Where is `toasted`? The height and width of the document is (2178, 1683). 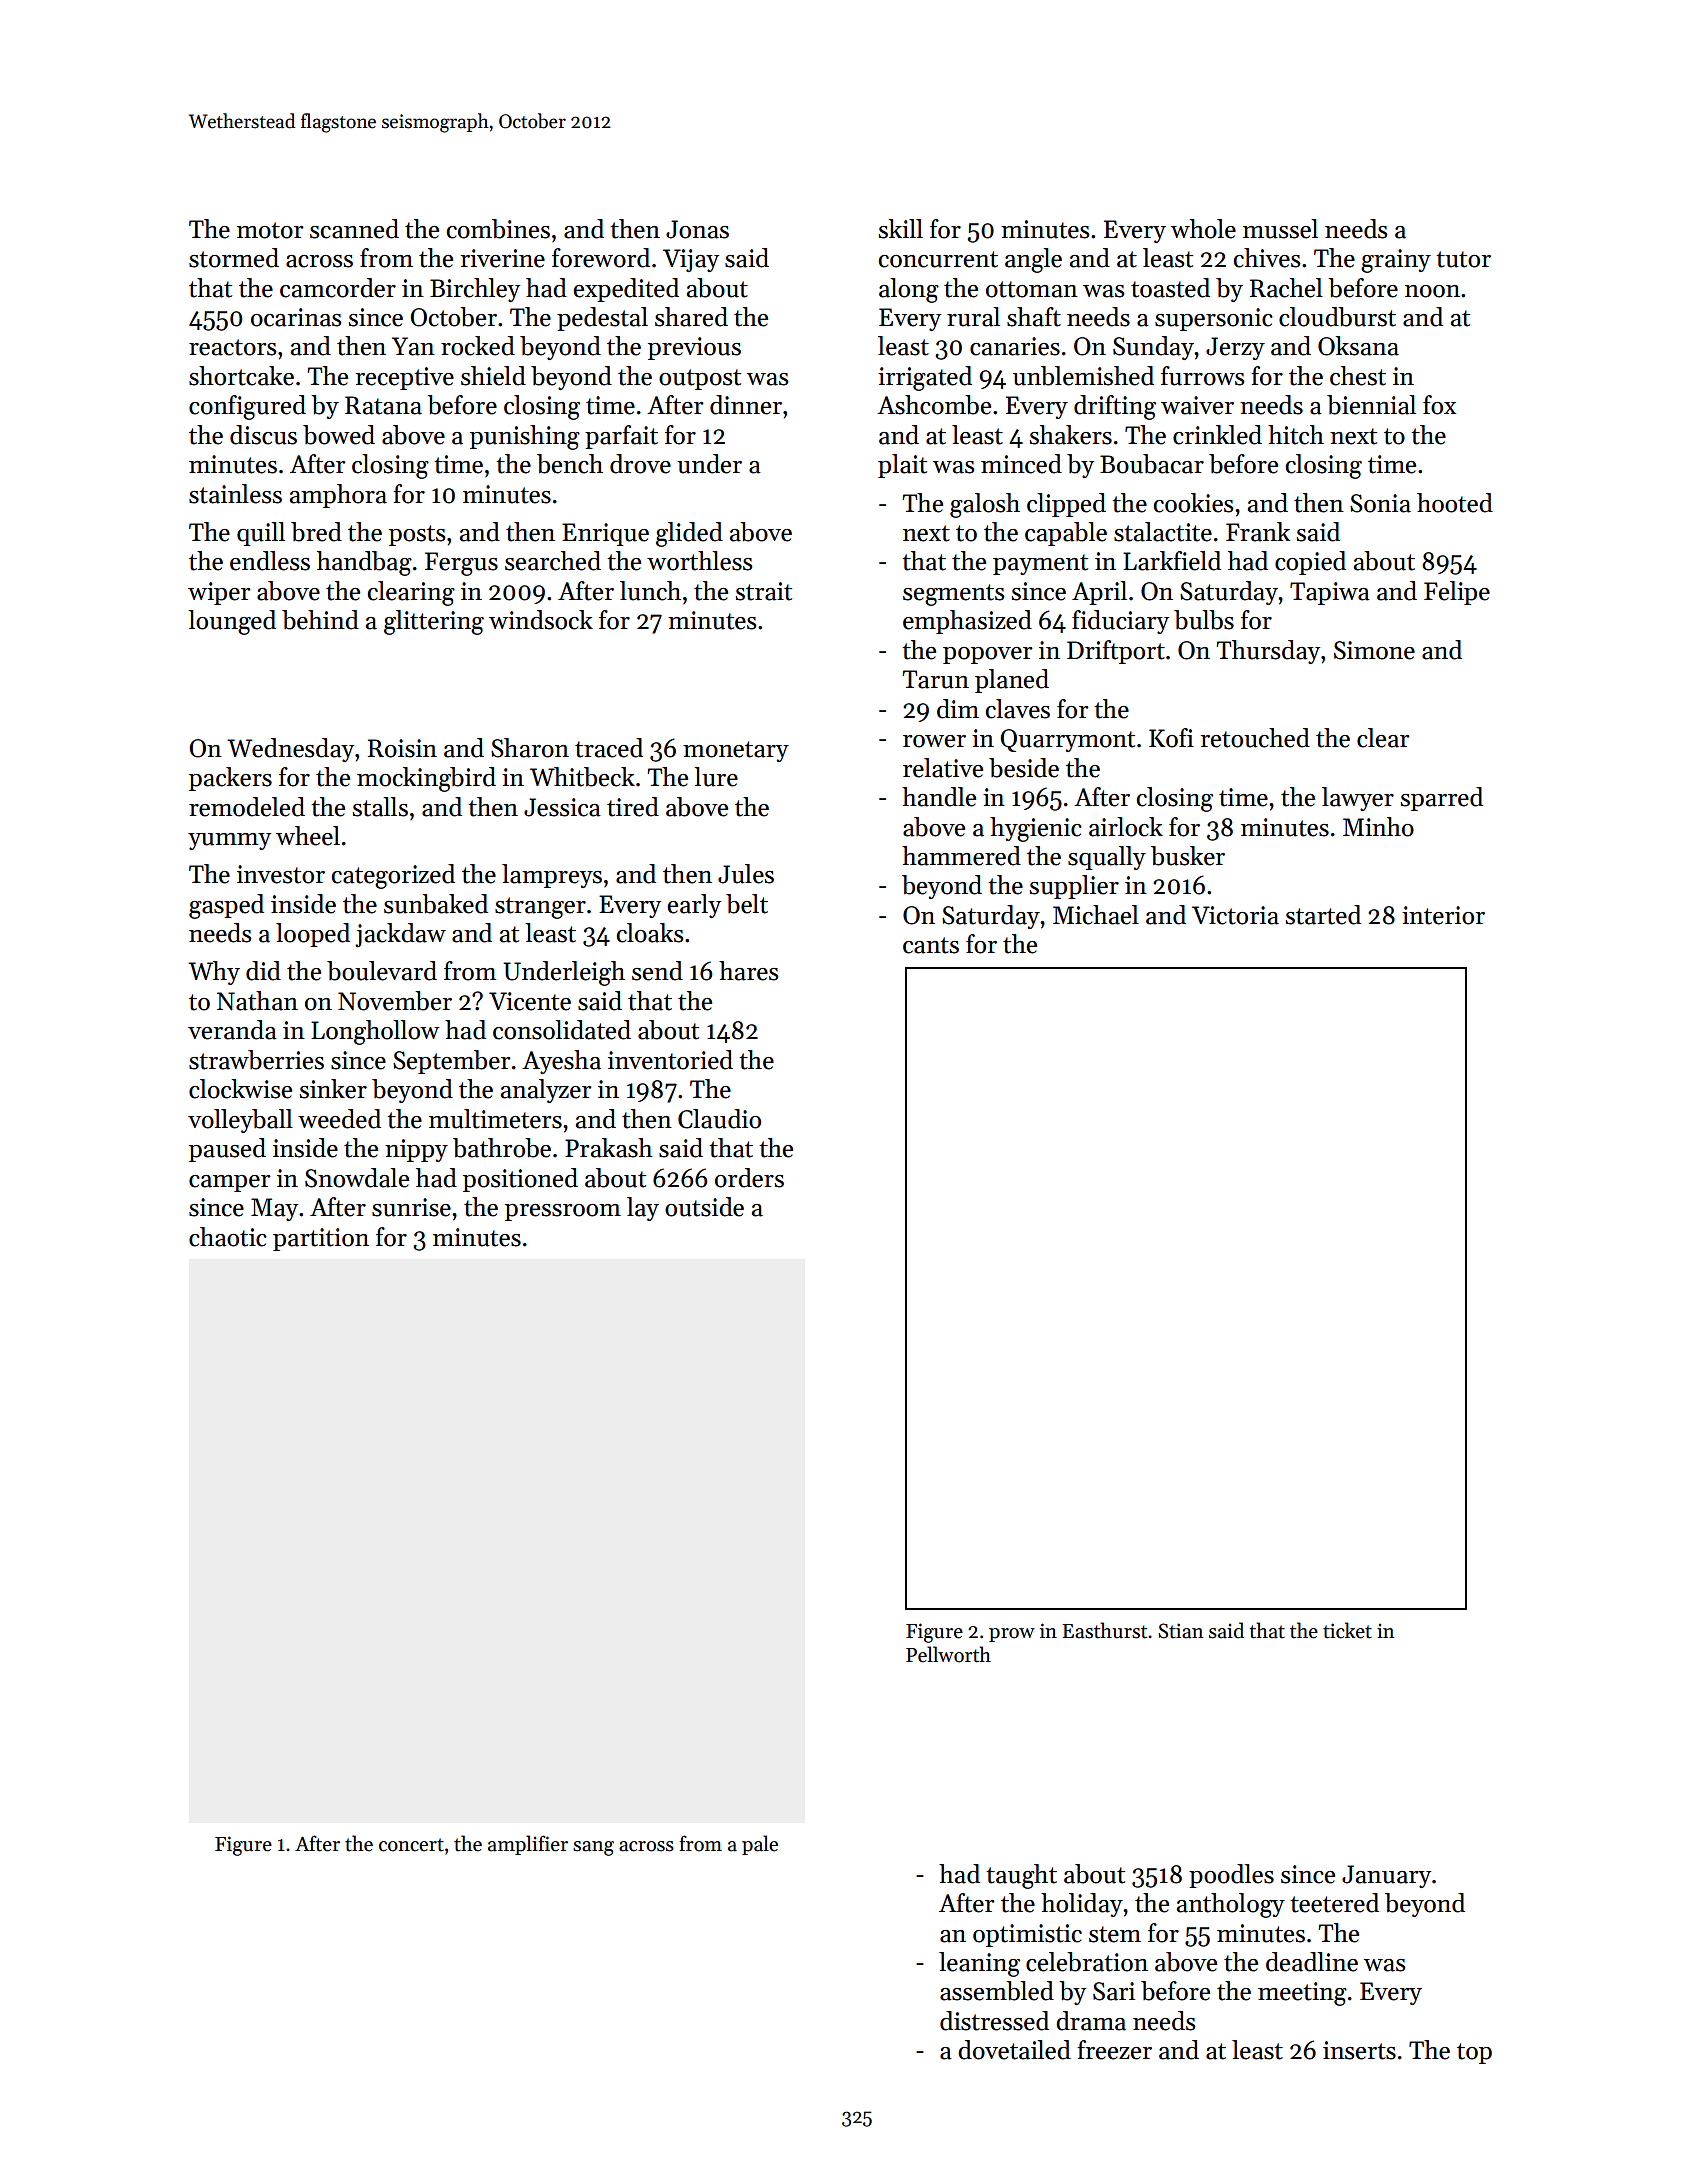 toasted is located at coordinates (1170, 288).
